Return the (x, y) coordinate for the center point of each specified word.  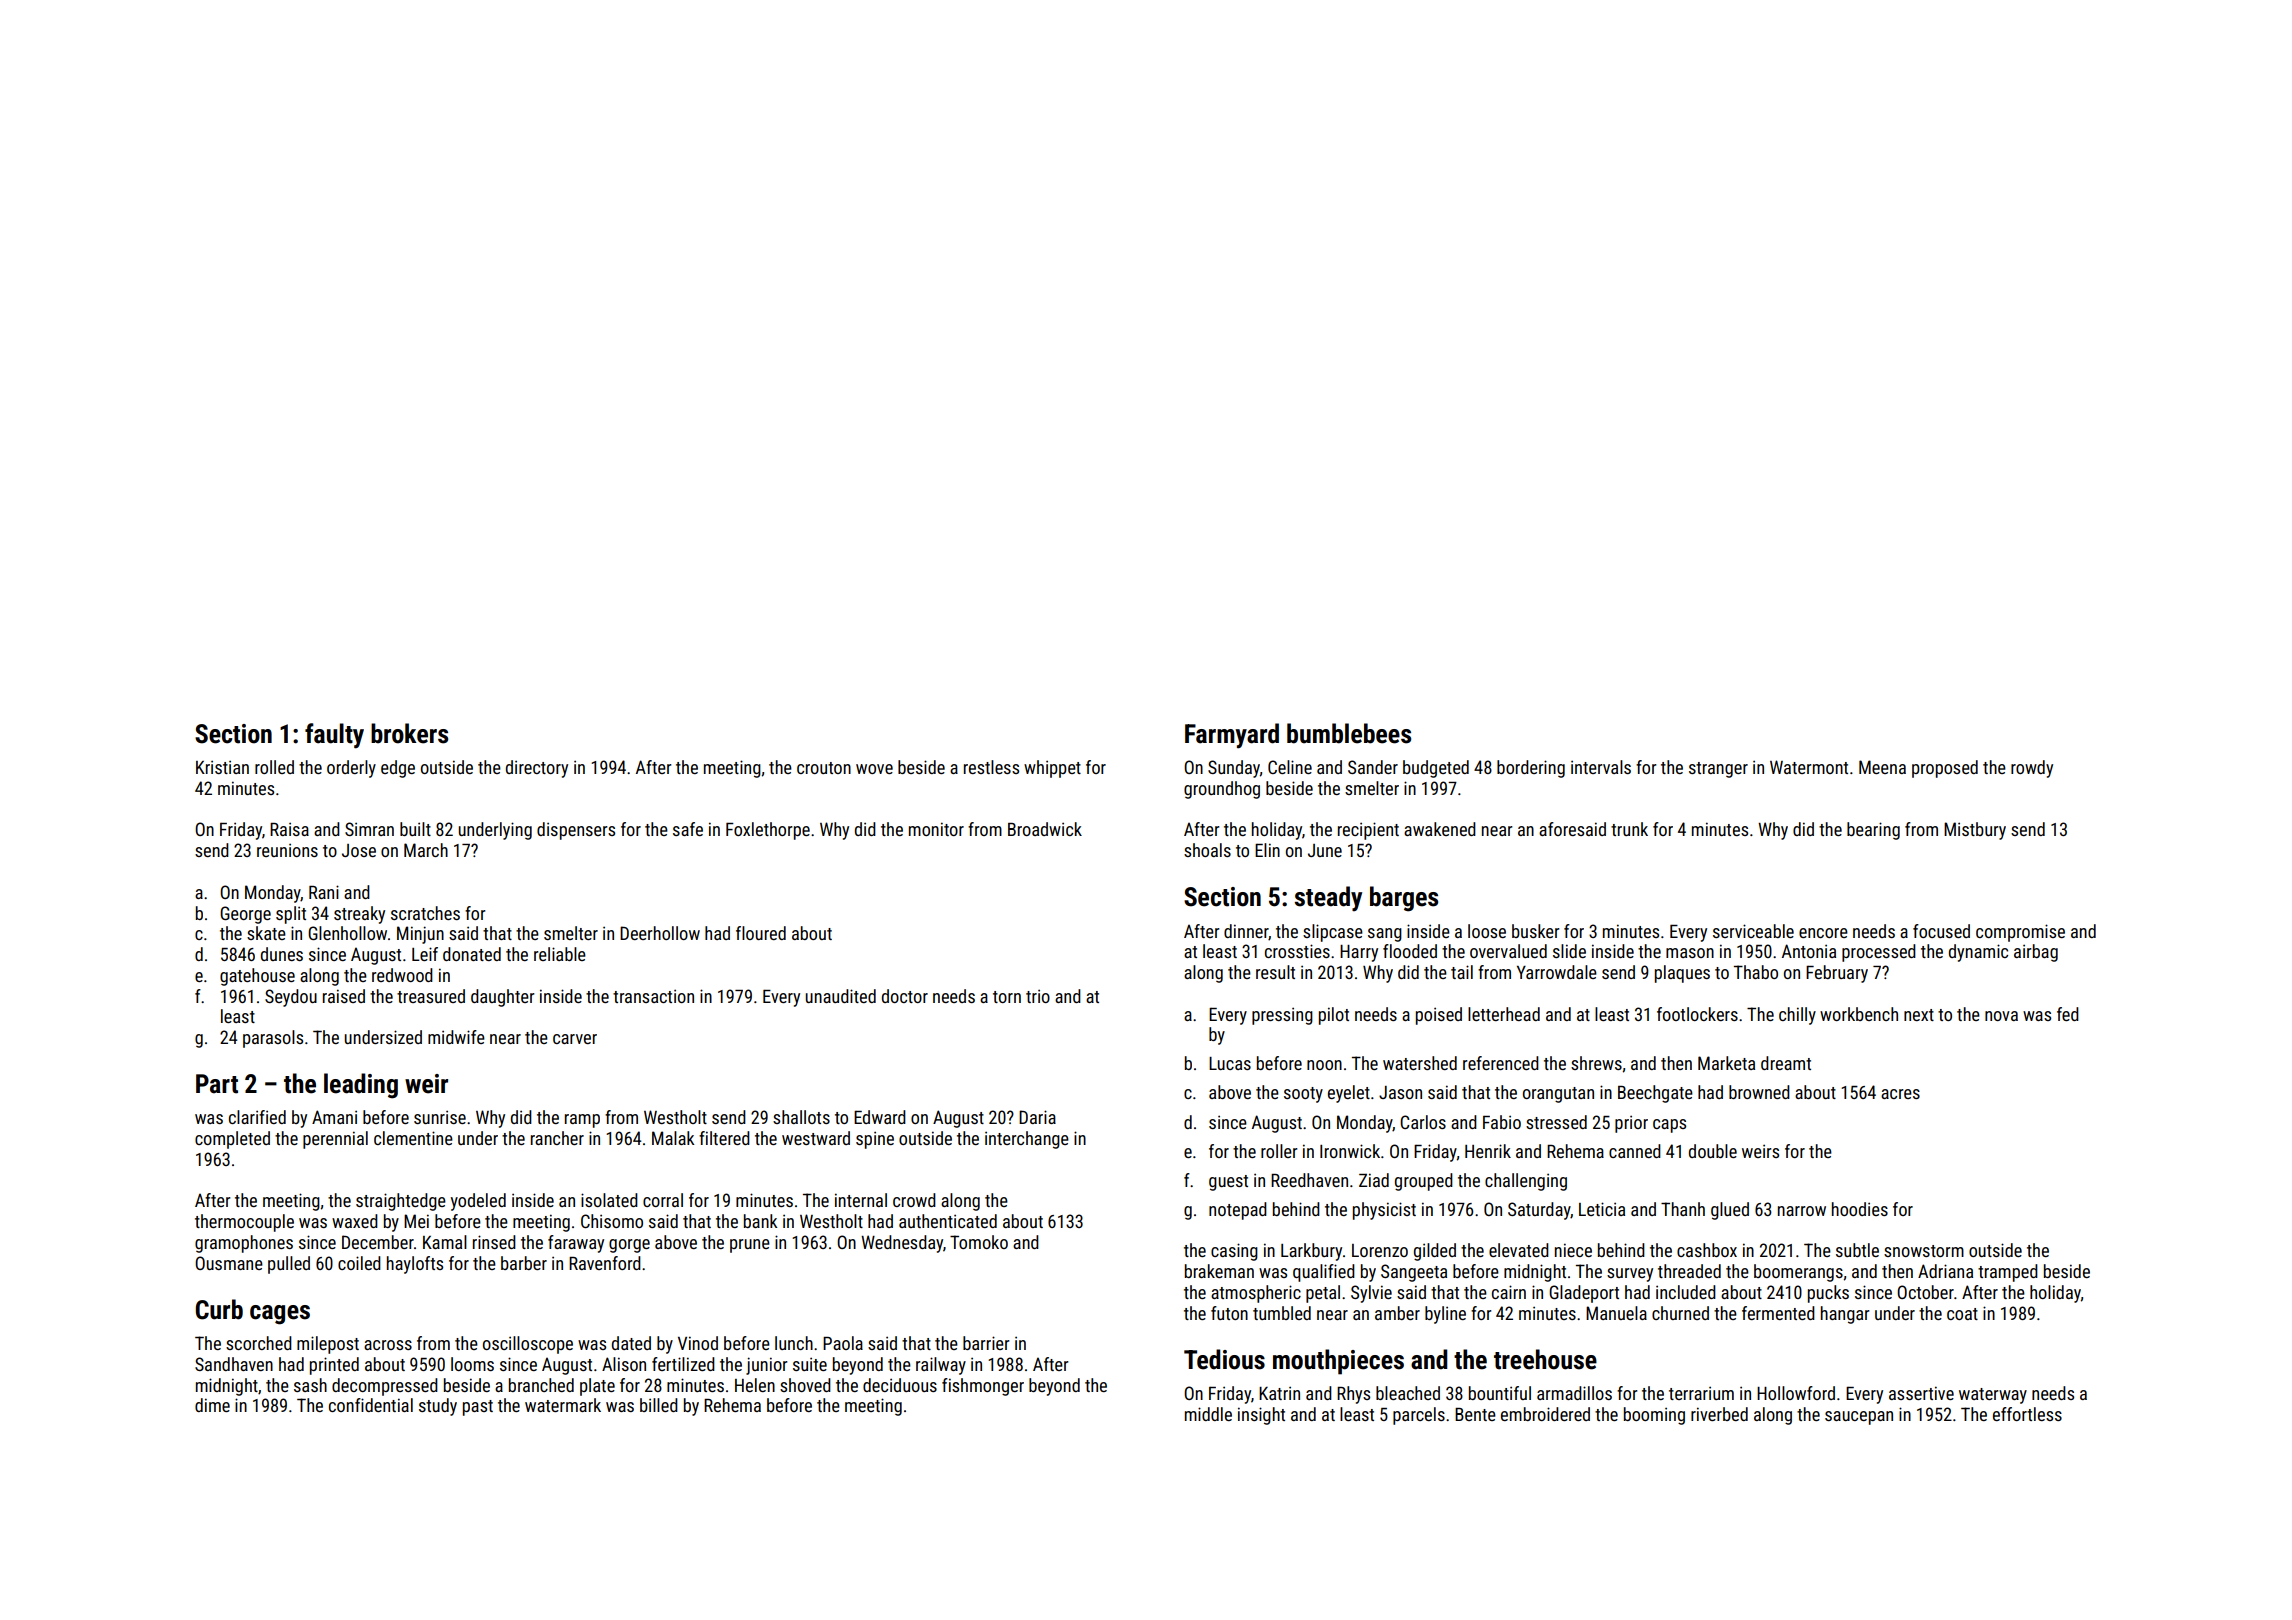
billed (659, 1405)
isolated (609, 1200)
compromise (2020, 933)
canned (1635, 1151)
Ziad (1374, 1180)
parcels (1419, 1416)
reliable (560, 954)
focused (1941, 931)
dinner (1246, 932)
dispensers (576, 831)
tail (1462, 972)
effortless (2027, 1414)
